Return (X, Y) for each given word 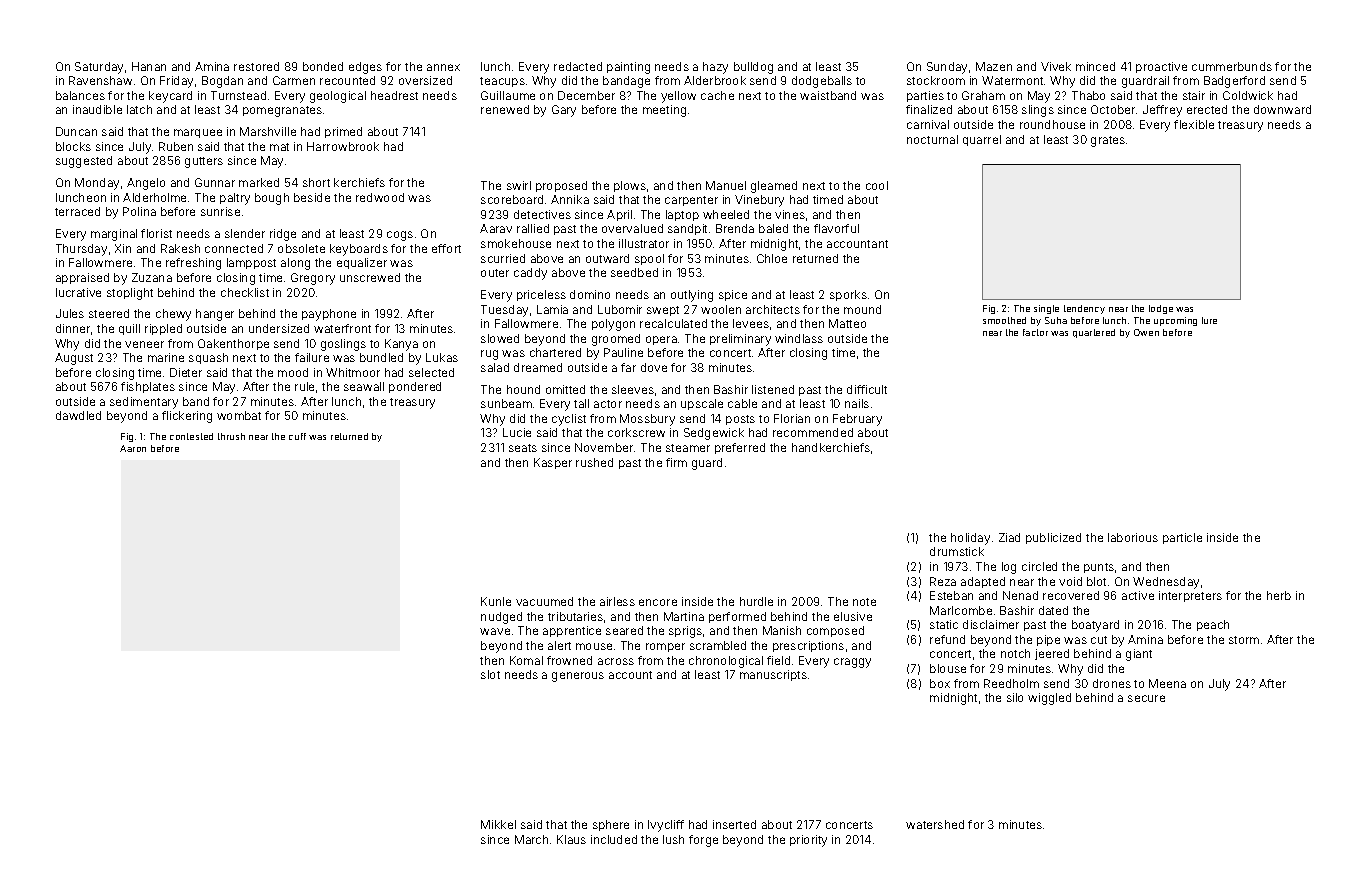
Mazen (994, 66)
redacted (578, 66)
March (531, 839)
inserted (734, 824)
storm (1244, 640)
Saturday (99, 68)
